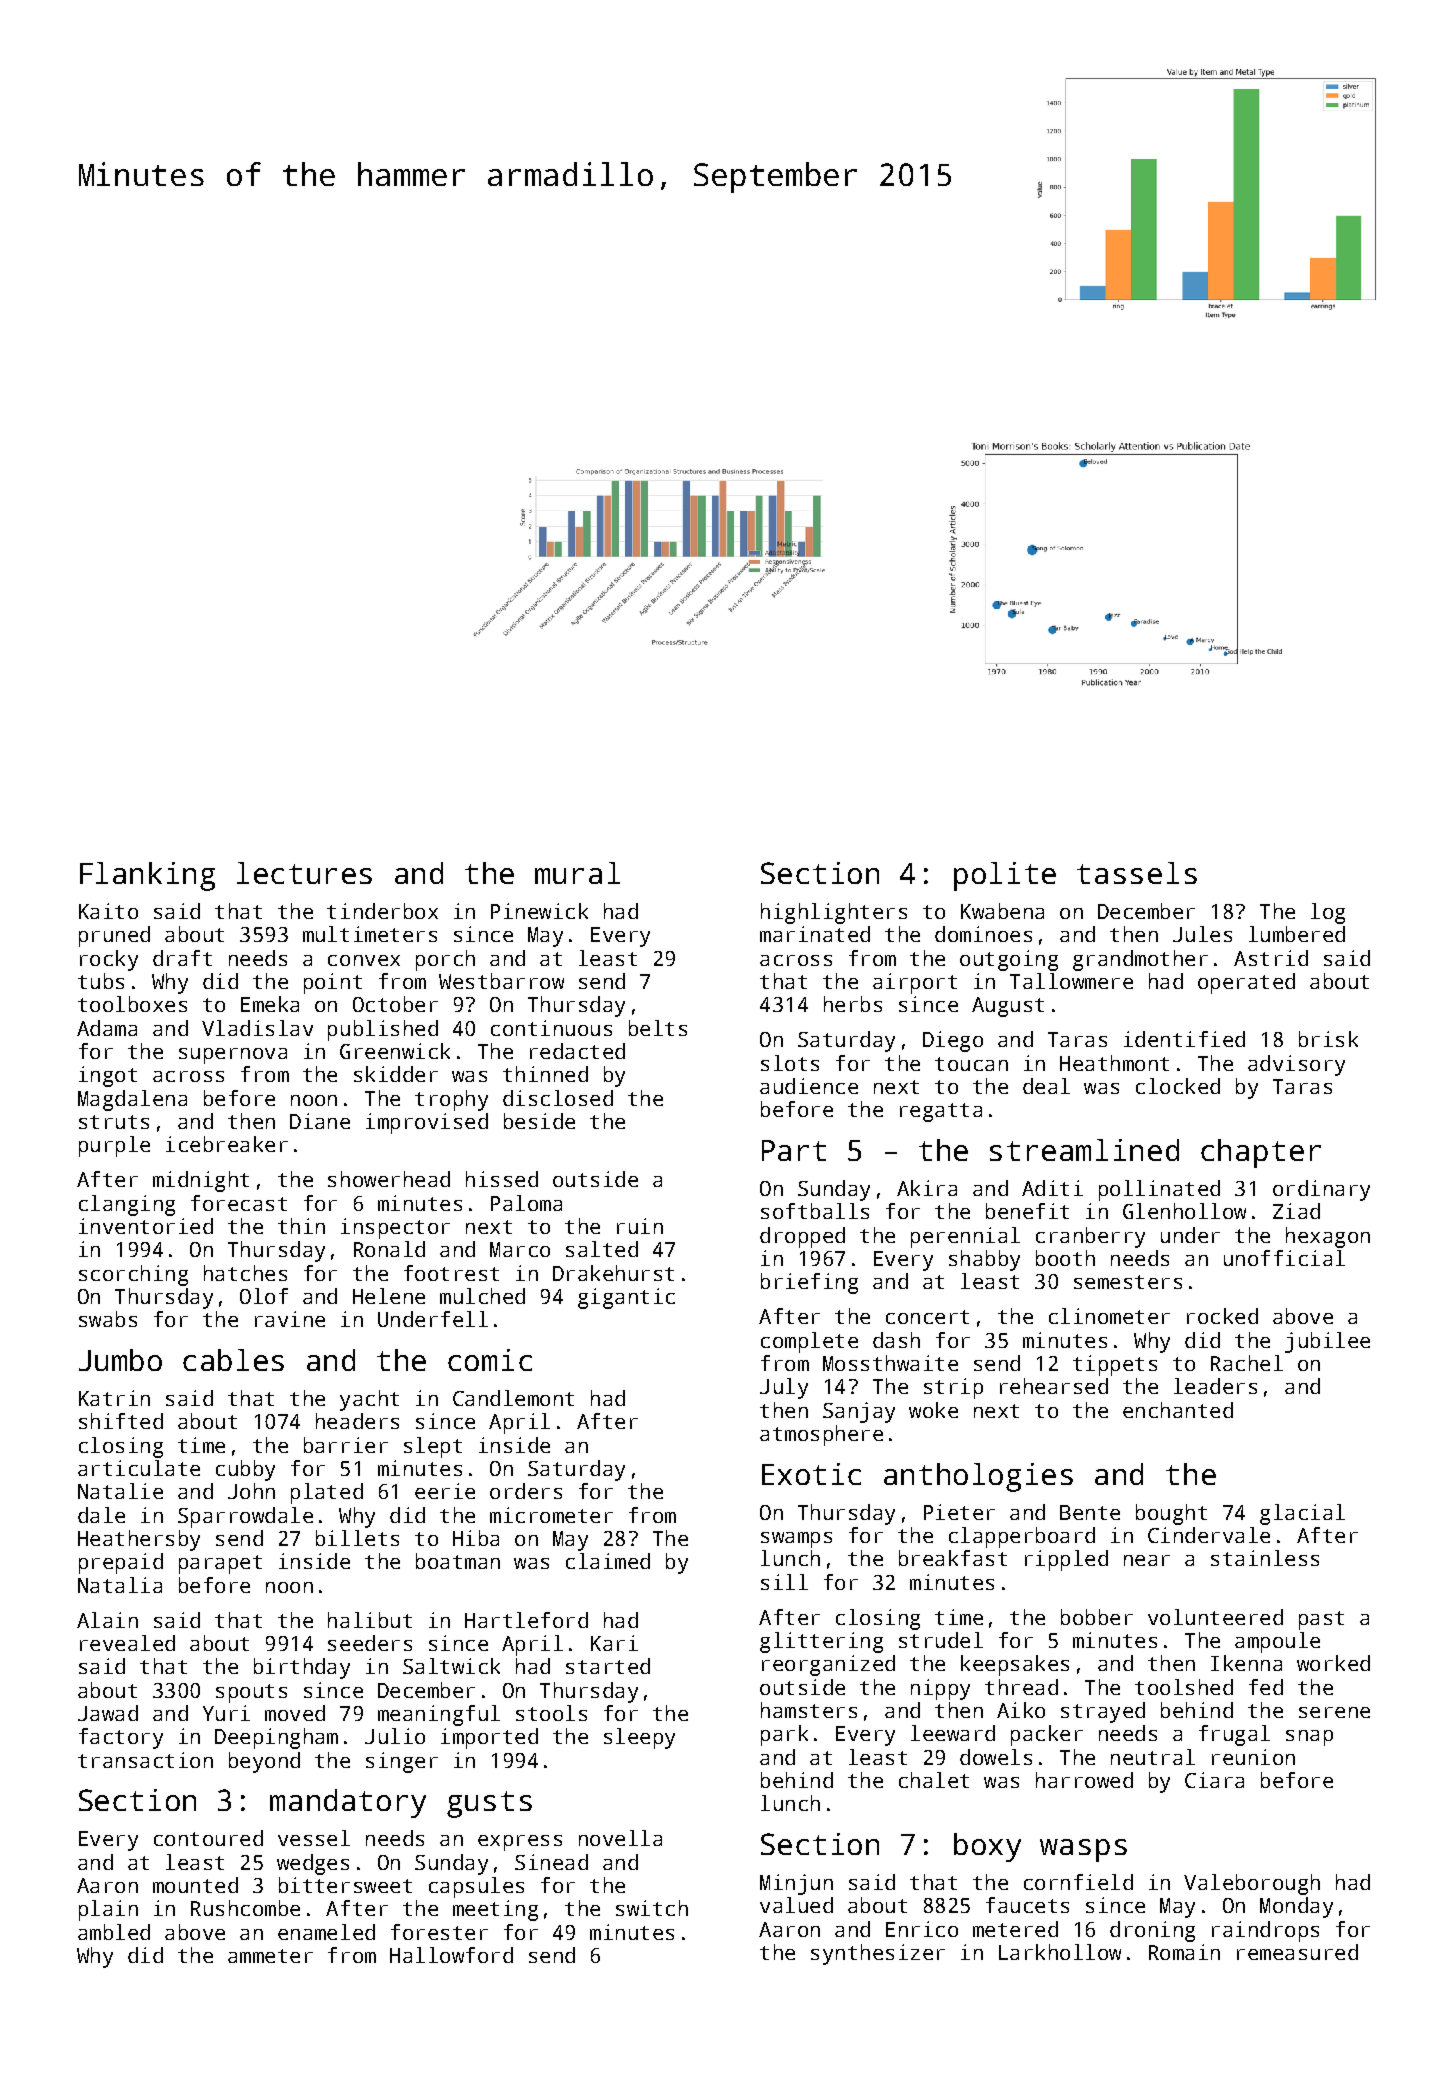 Image resolution: width=1450 pixels, height=2100 pixels. Describe the element at coordinates (1021, 1710) in the screenshot. I see `Aiko` at that location.
